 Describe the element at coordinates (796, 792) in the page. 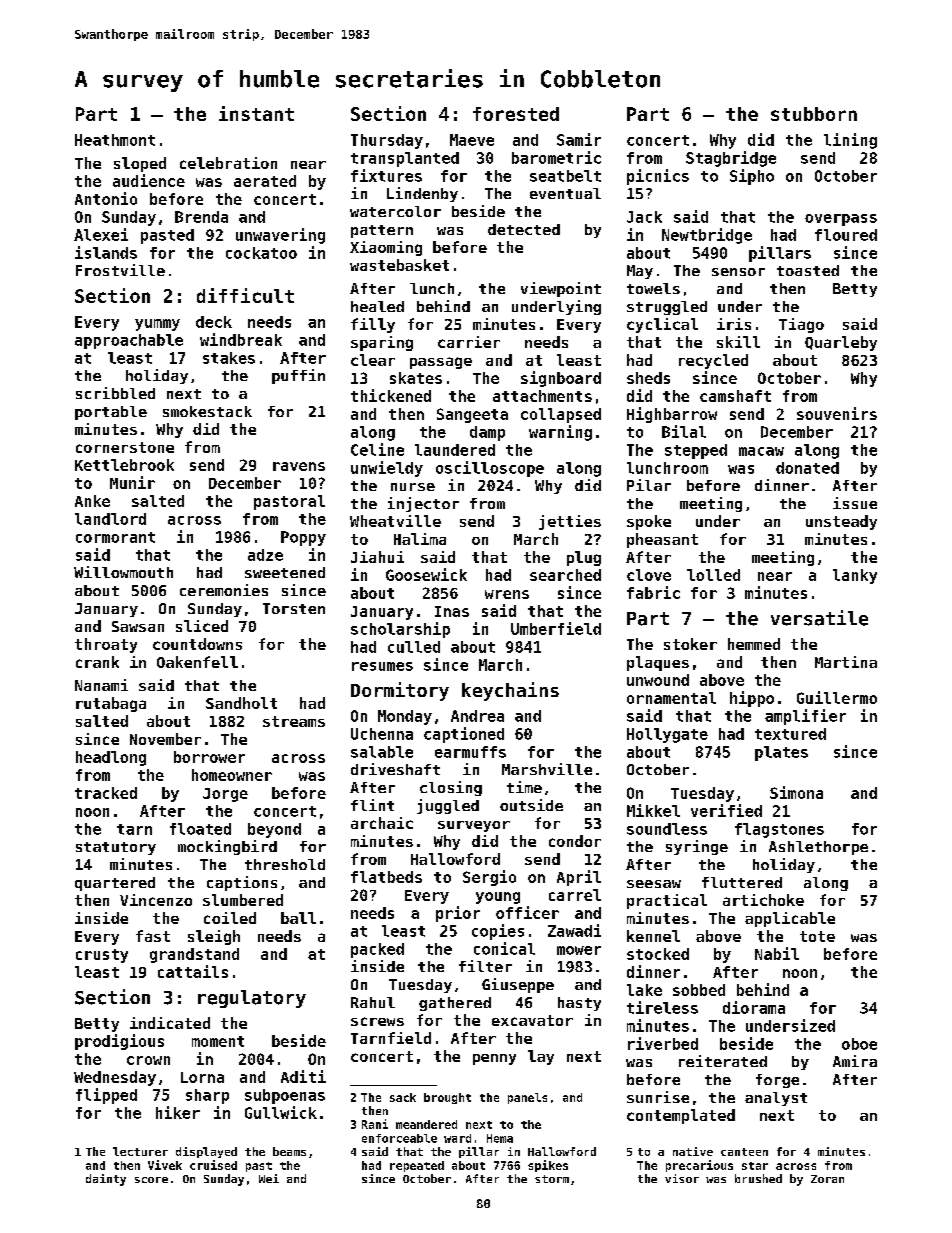

I see `Simona` at that location.
